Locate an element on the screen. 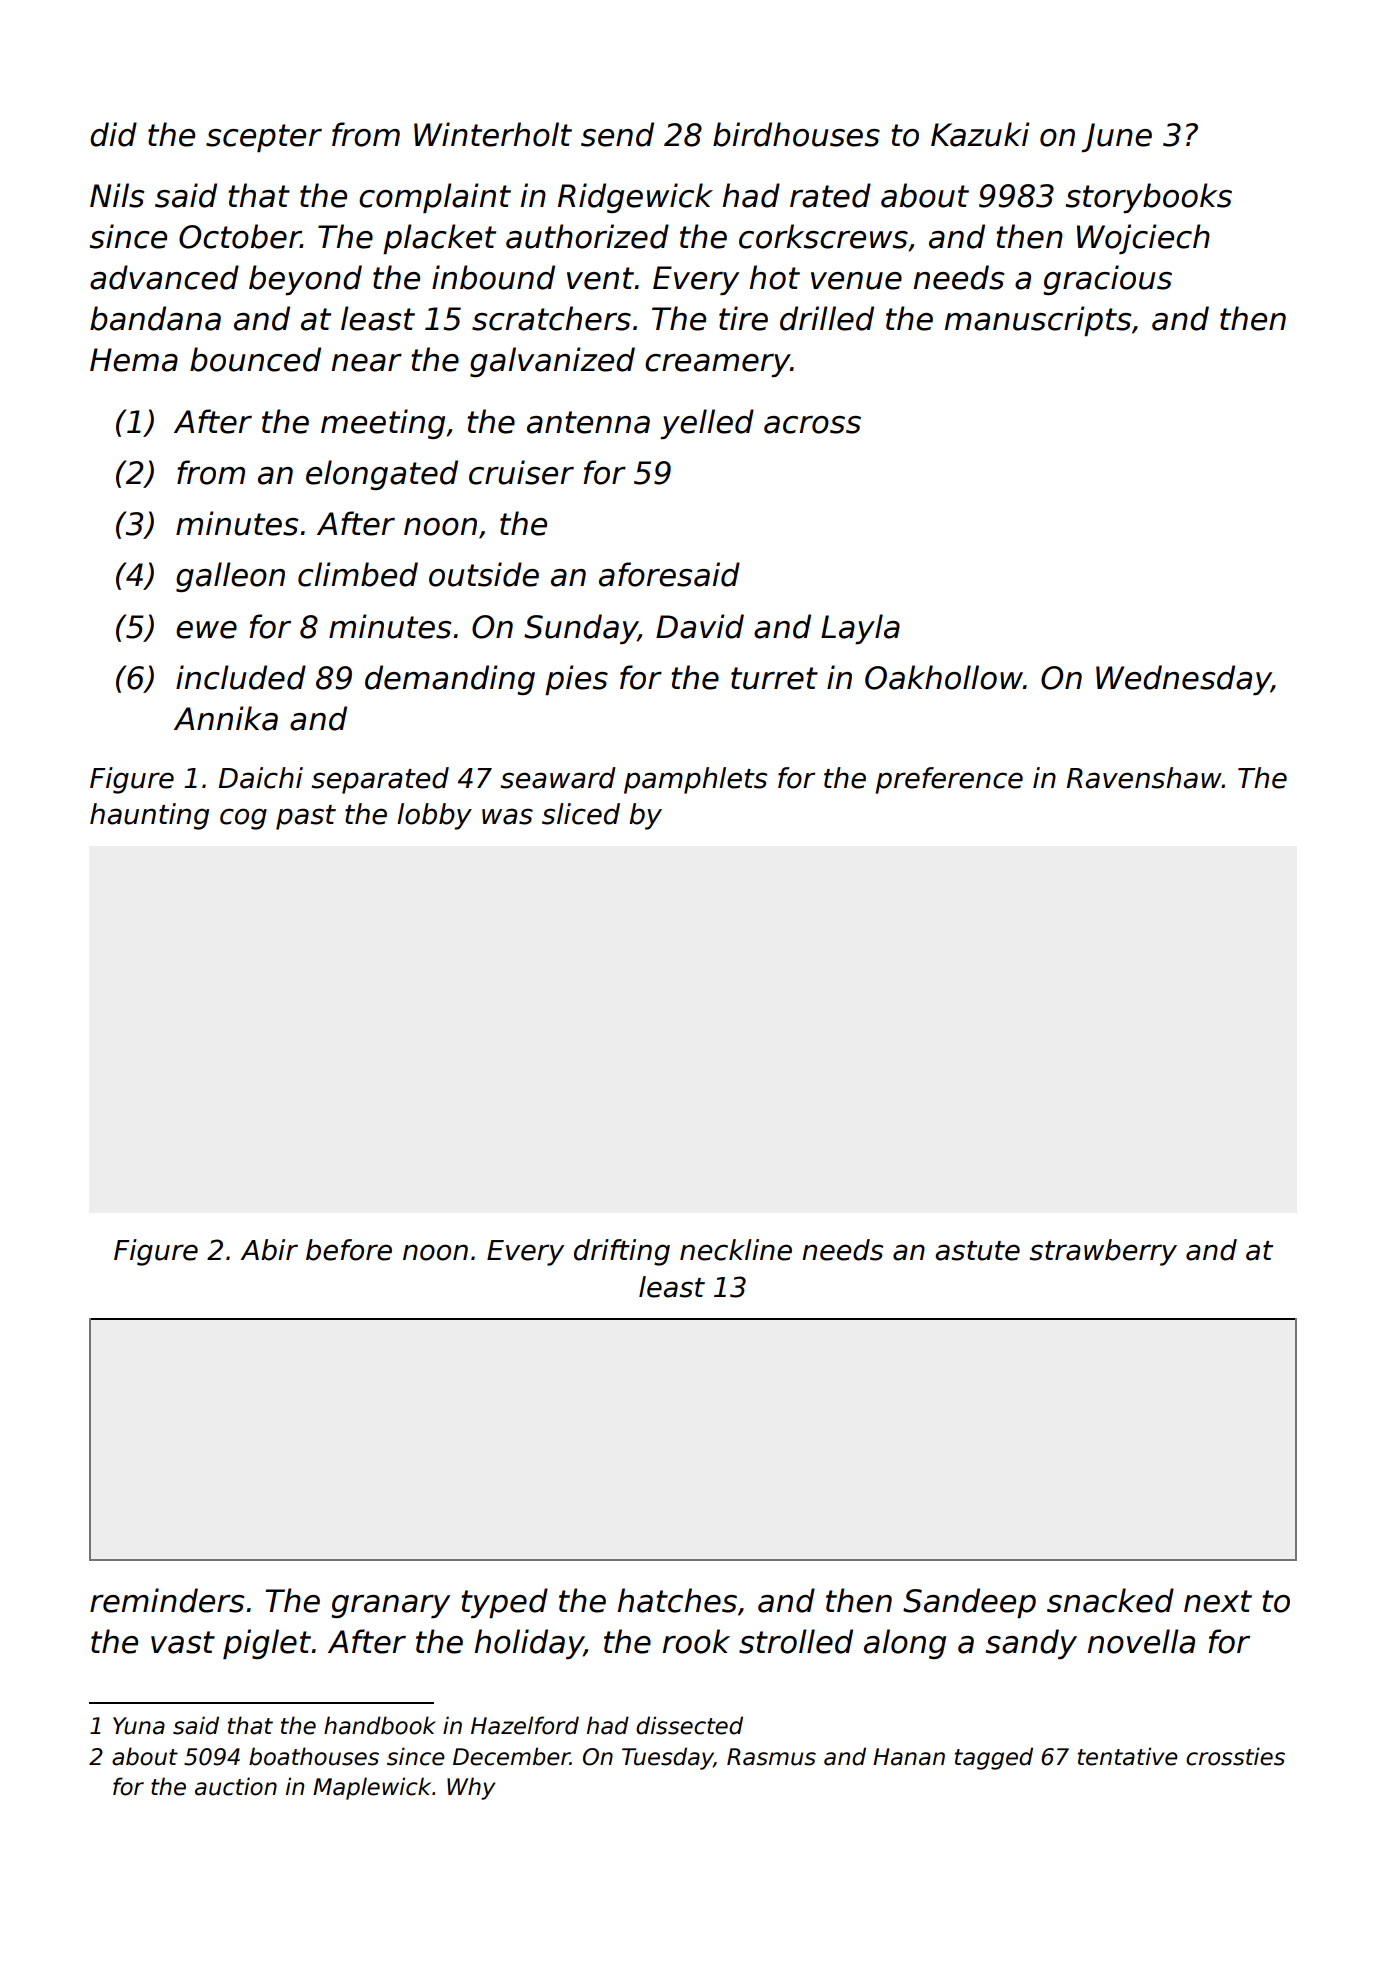 This screenshot has height=1969, width=1386. sliced is located at coordinates (581, 814).
